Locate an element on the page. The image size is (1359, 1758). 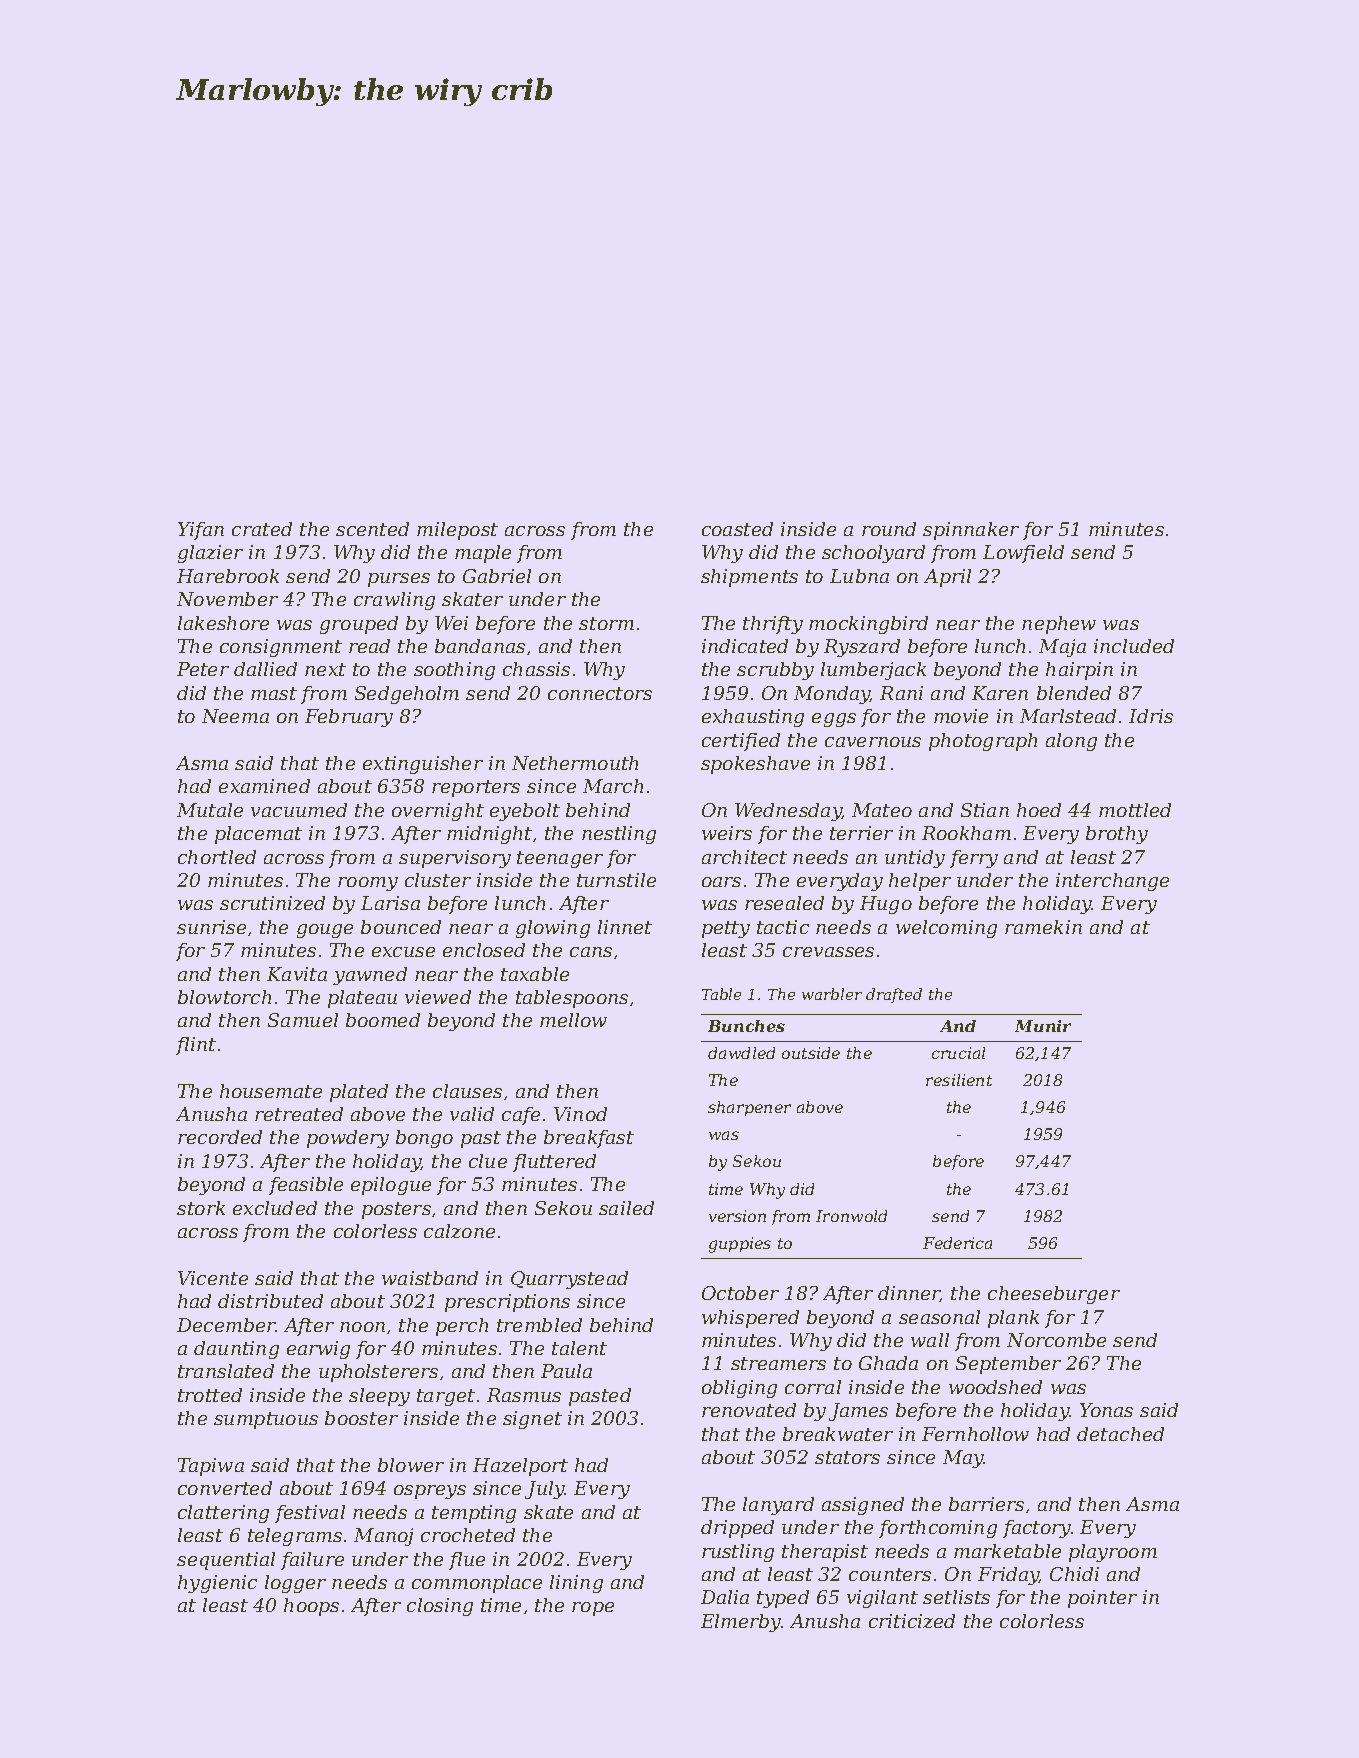
Friday is located at coordinates (1008, 1576).
